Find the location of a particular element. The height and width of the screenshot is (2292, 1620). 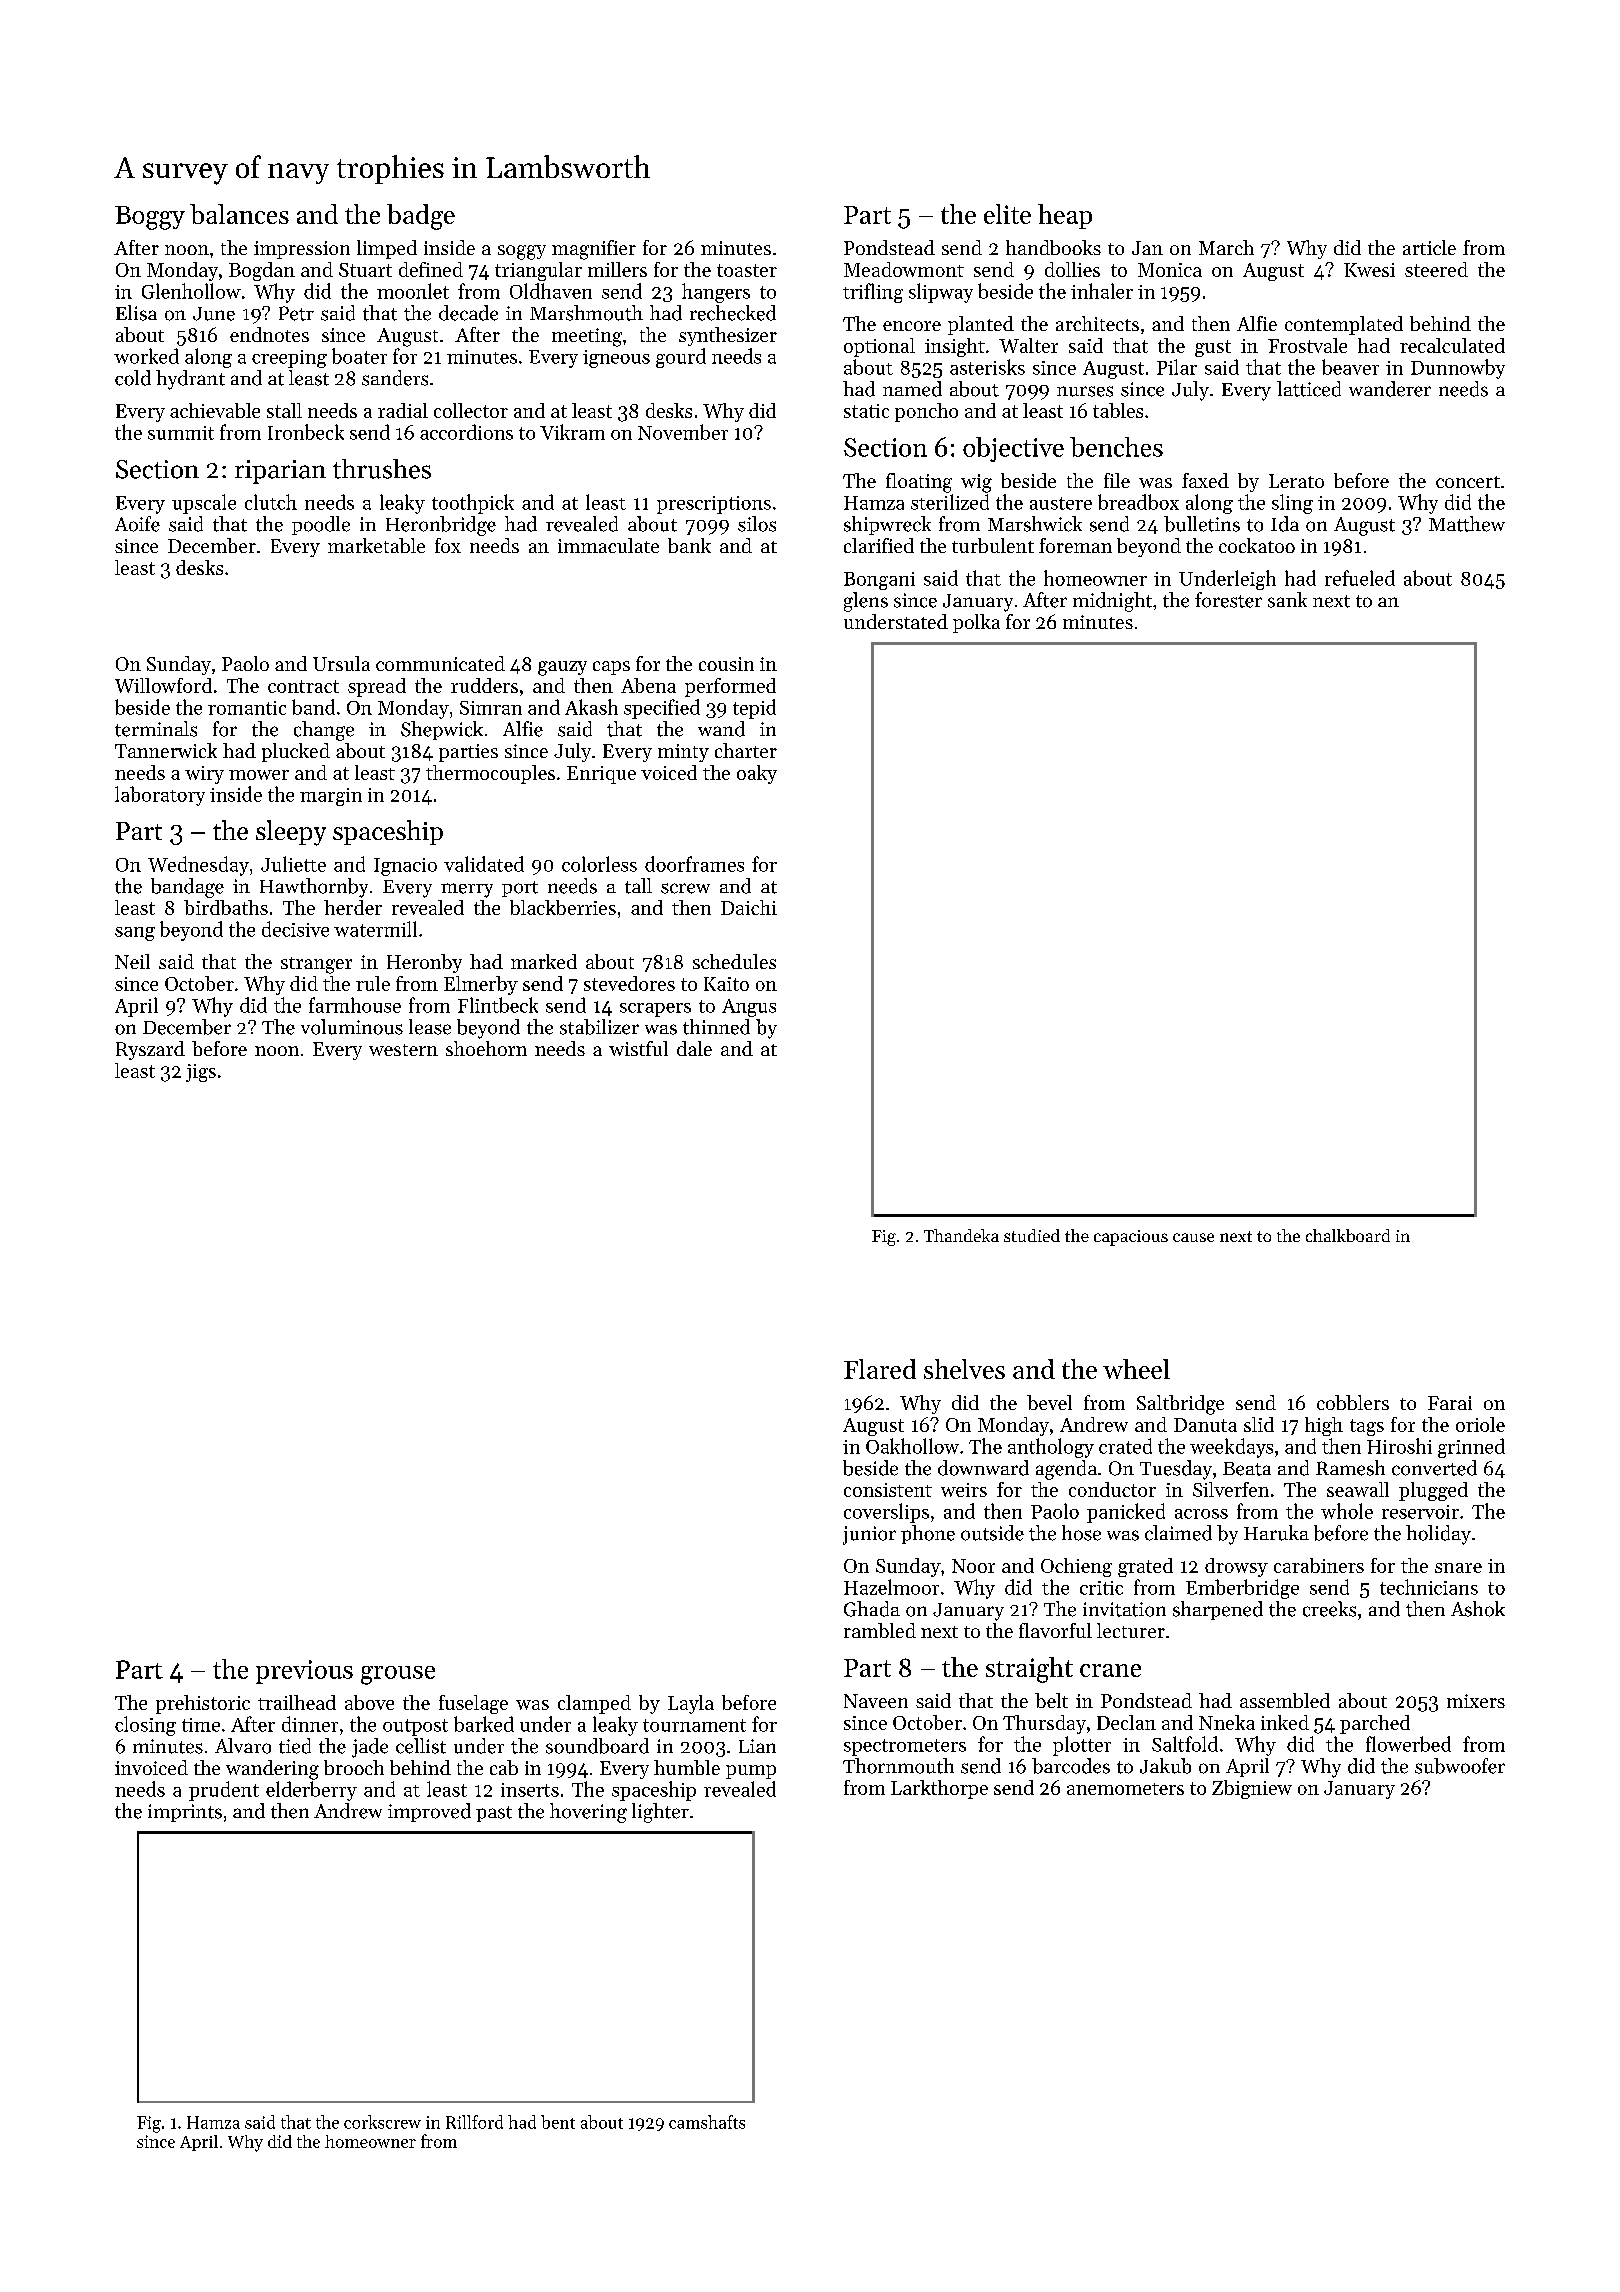

Rillford is located at coordinates (474, 2122).
